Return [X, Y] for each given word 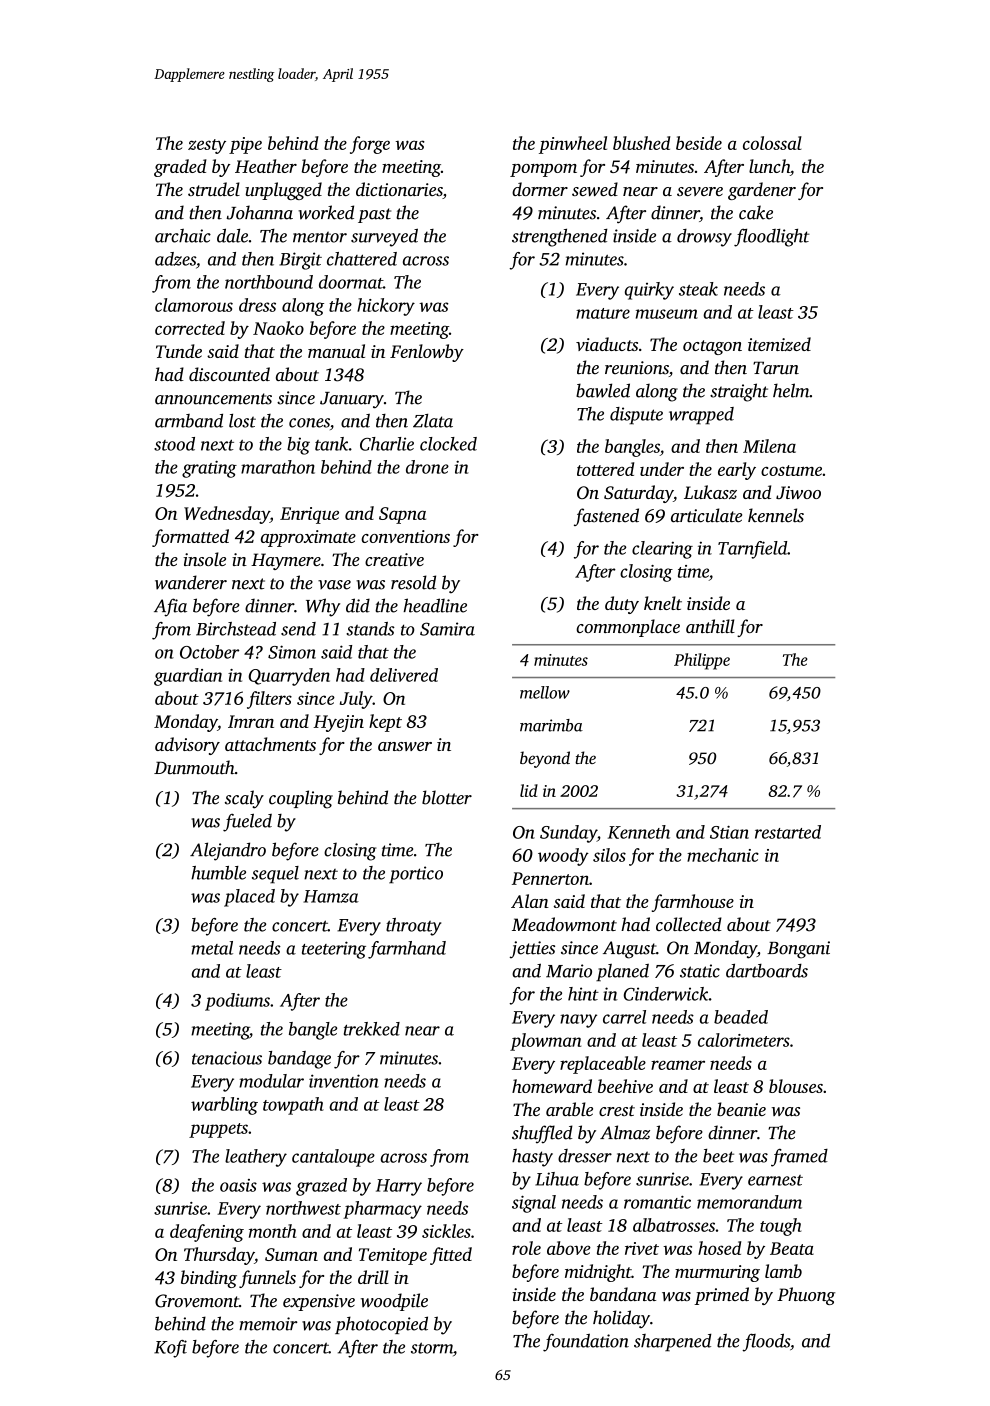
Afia [170, 607]
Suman [291, 1254]
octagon [712, 347]
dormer [540, 189]
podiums [237, 1002]
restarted [788, 832]
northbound [269, 282]
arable [569, 1109]
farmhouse [693, 903]
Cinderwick [666, 994]
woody [563, 857]
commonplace [628, 628]
